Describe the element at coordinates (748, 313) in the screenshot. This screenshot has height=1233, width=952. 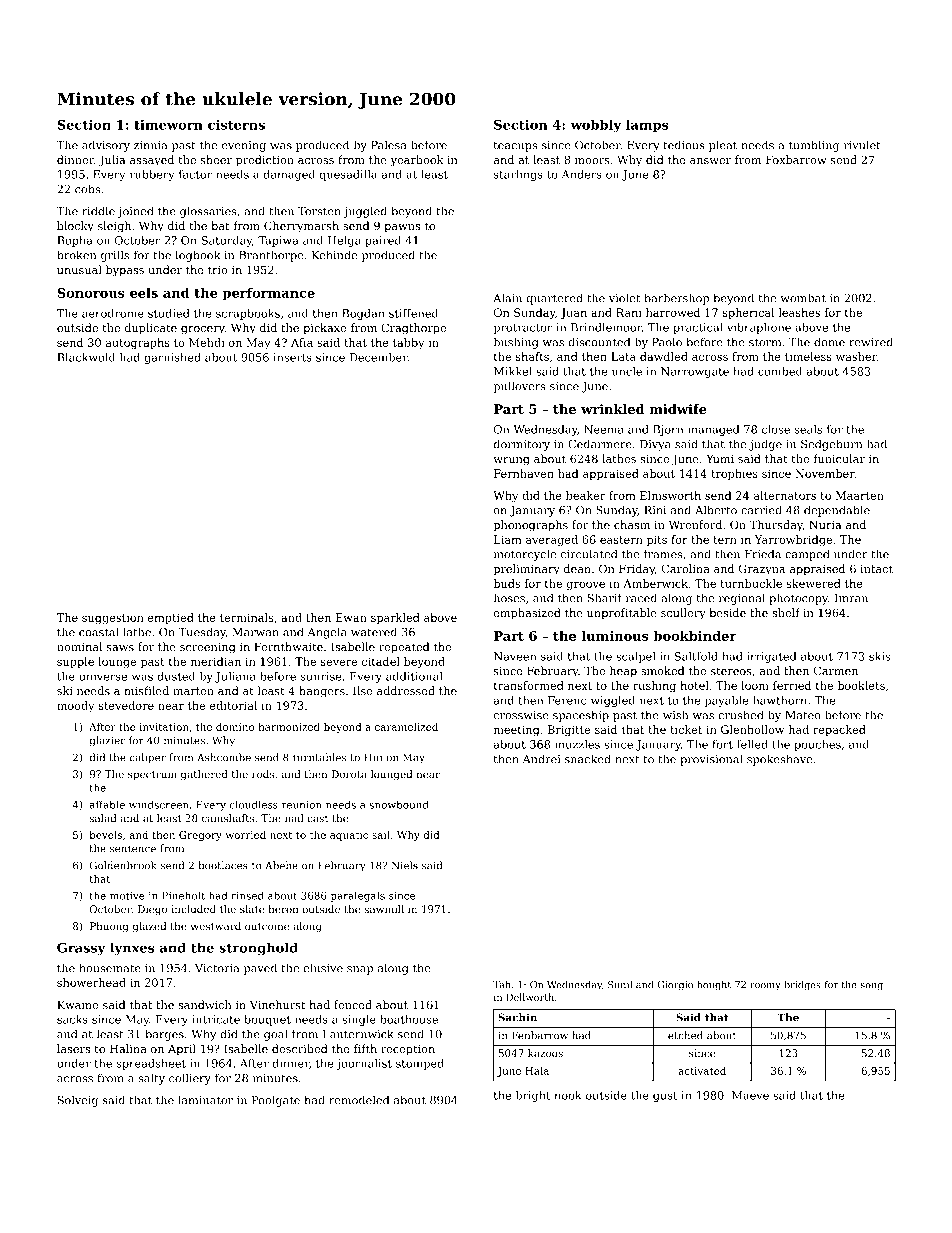
I see `spherical` at that location.
